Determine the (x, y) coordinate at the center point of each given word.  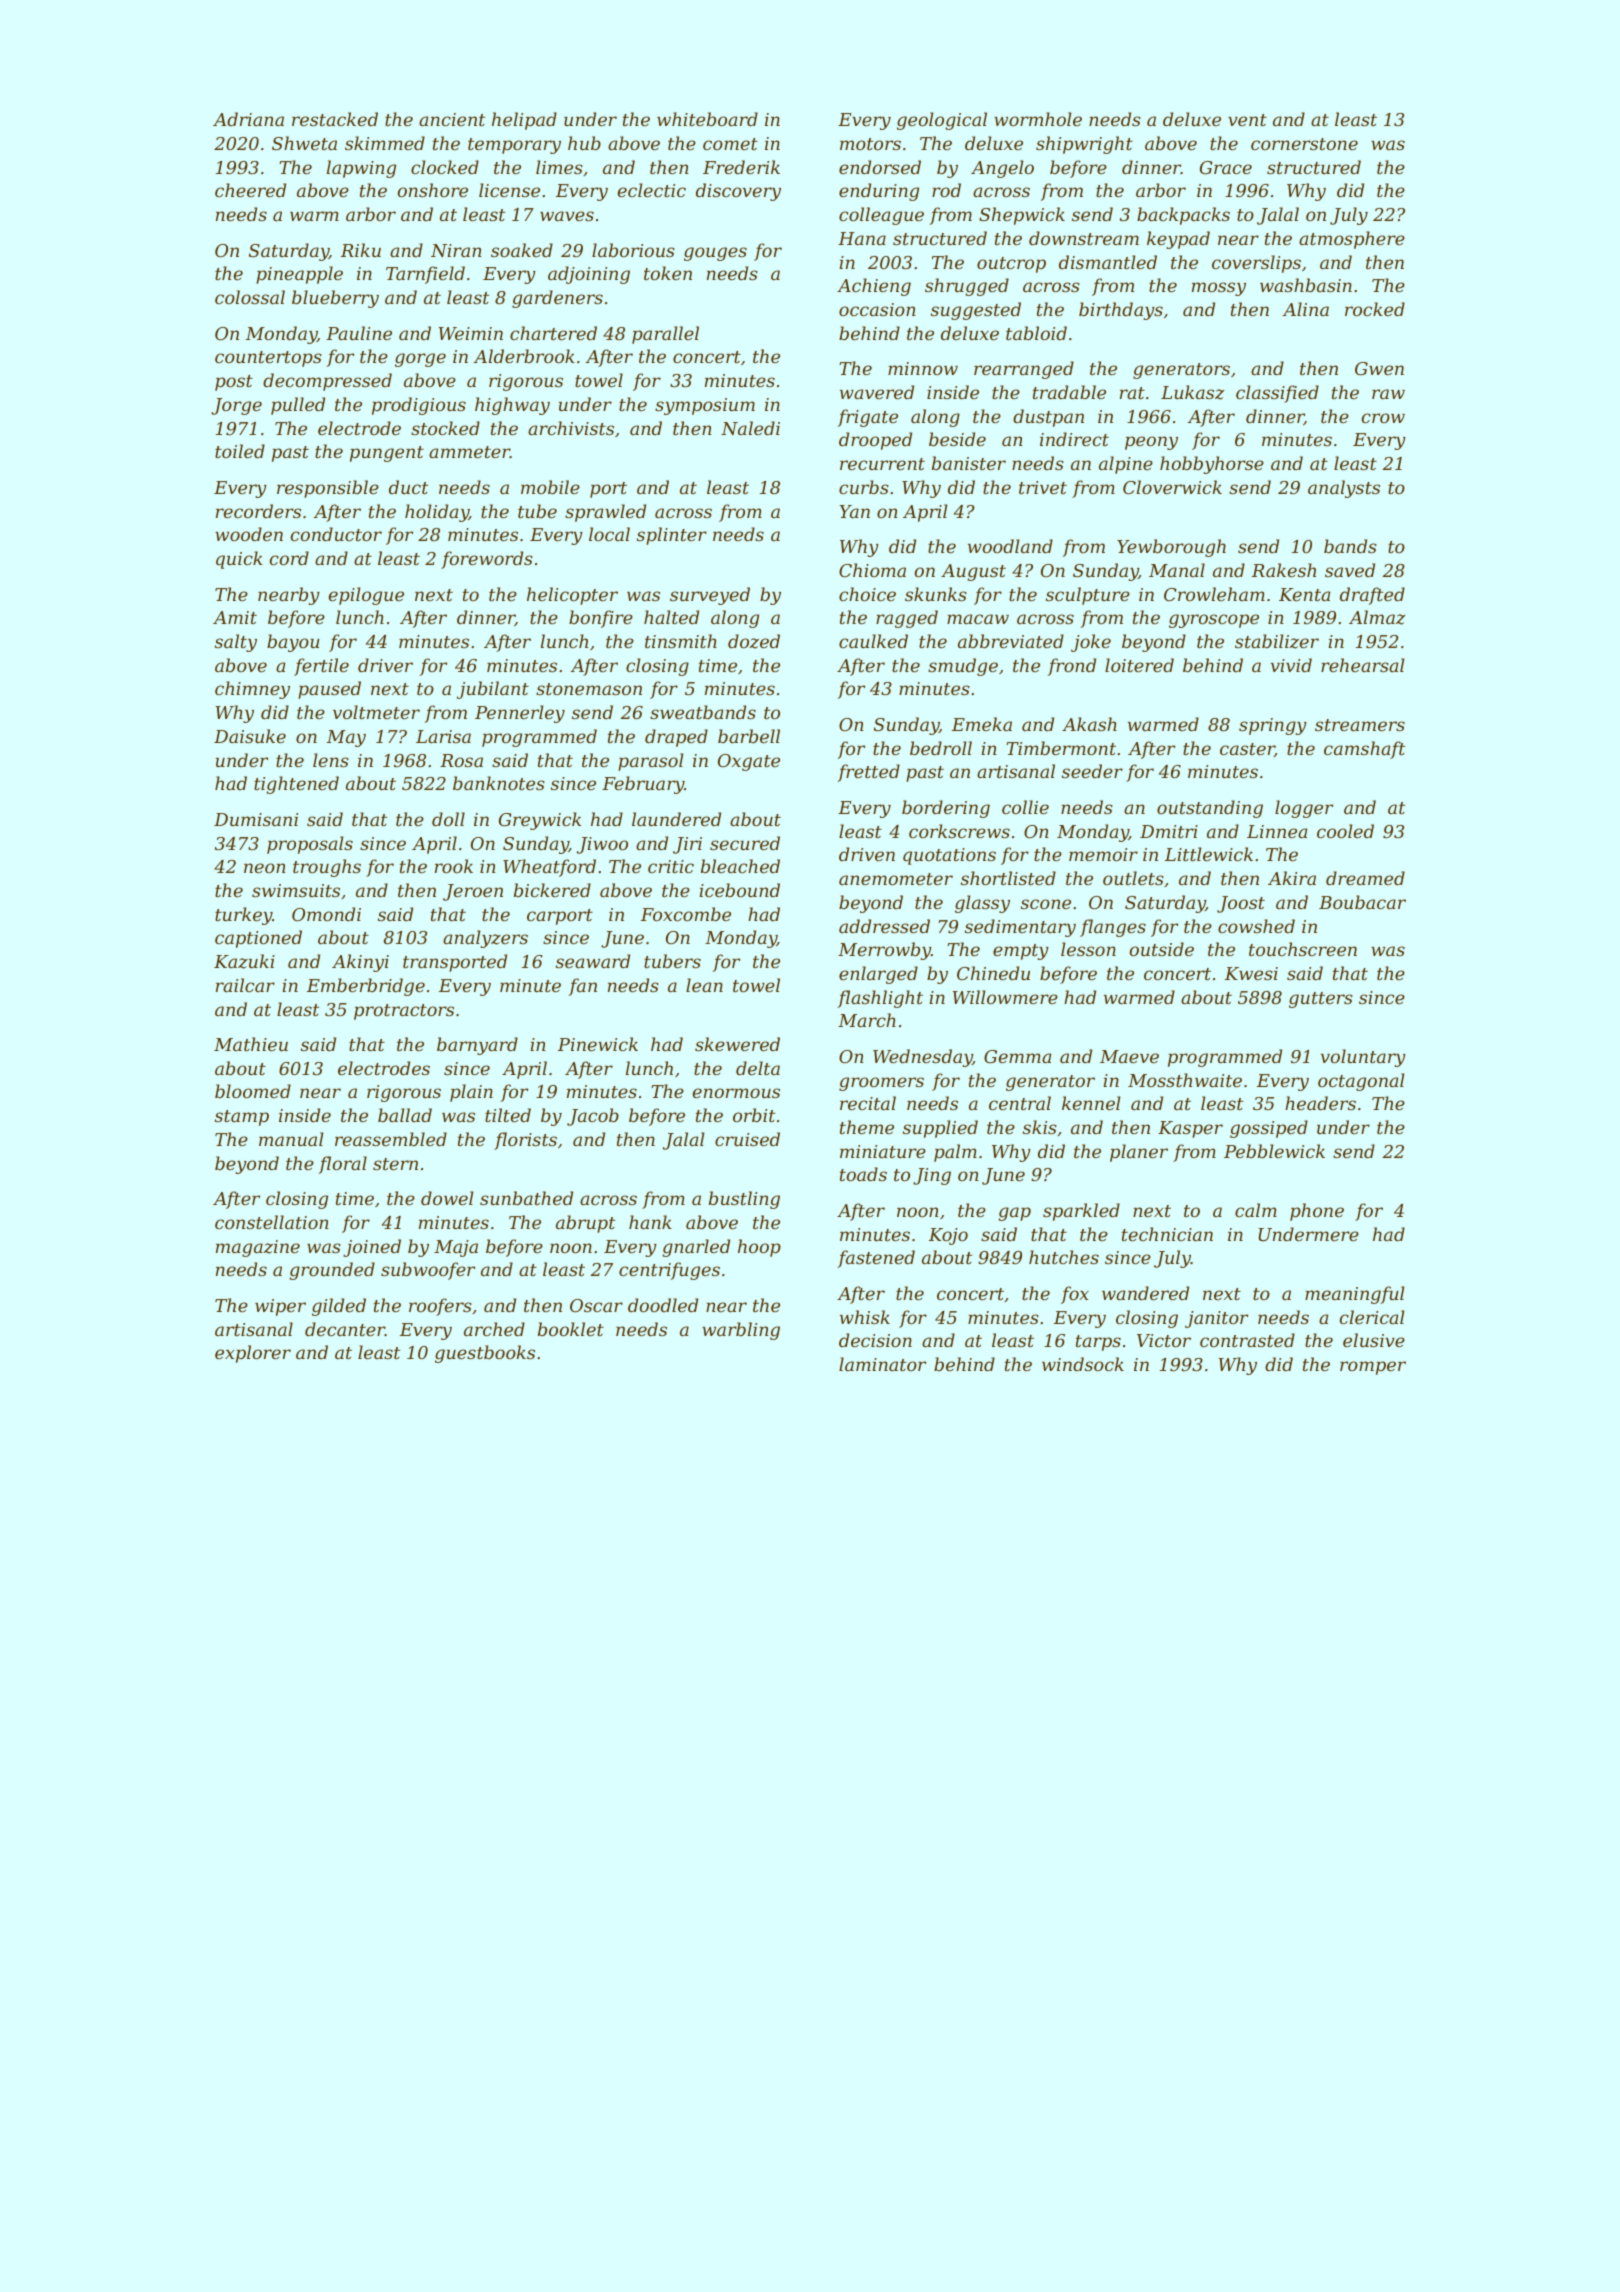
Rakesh (1284, 570)
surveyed (710, 596)
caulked (873, 641)
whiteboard (707, 119)
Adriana (248, 119)
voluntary (1363, 1058)
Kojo (948, 1236)
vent (1247, 120)
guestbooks (485, 1354)
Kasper (1190, 1129)
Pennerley (520, 714)
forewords (487, 560)
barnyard (477, 1046)
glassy (982, 904)
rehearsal (1362, 665)
